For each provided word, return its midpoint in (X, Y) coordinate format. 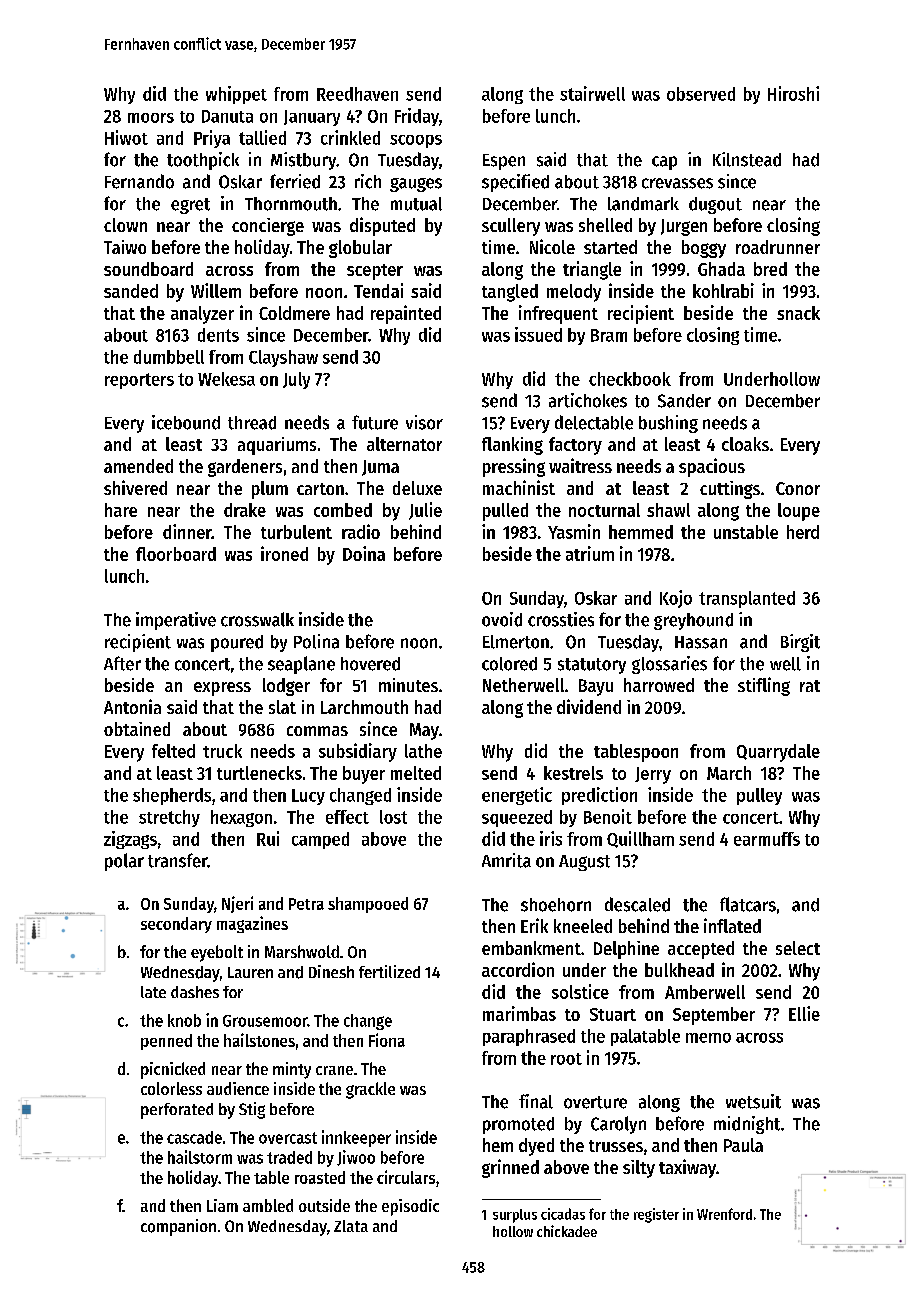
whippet (236, 95)
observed (701, 94)
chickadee (567, 1231)
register (656, 1215)
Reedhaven (357, 94)
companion (178, 1227)
